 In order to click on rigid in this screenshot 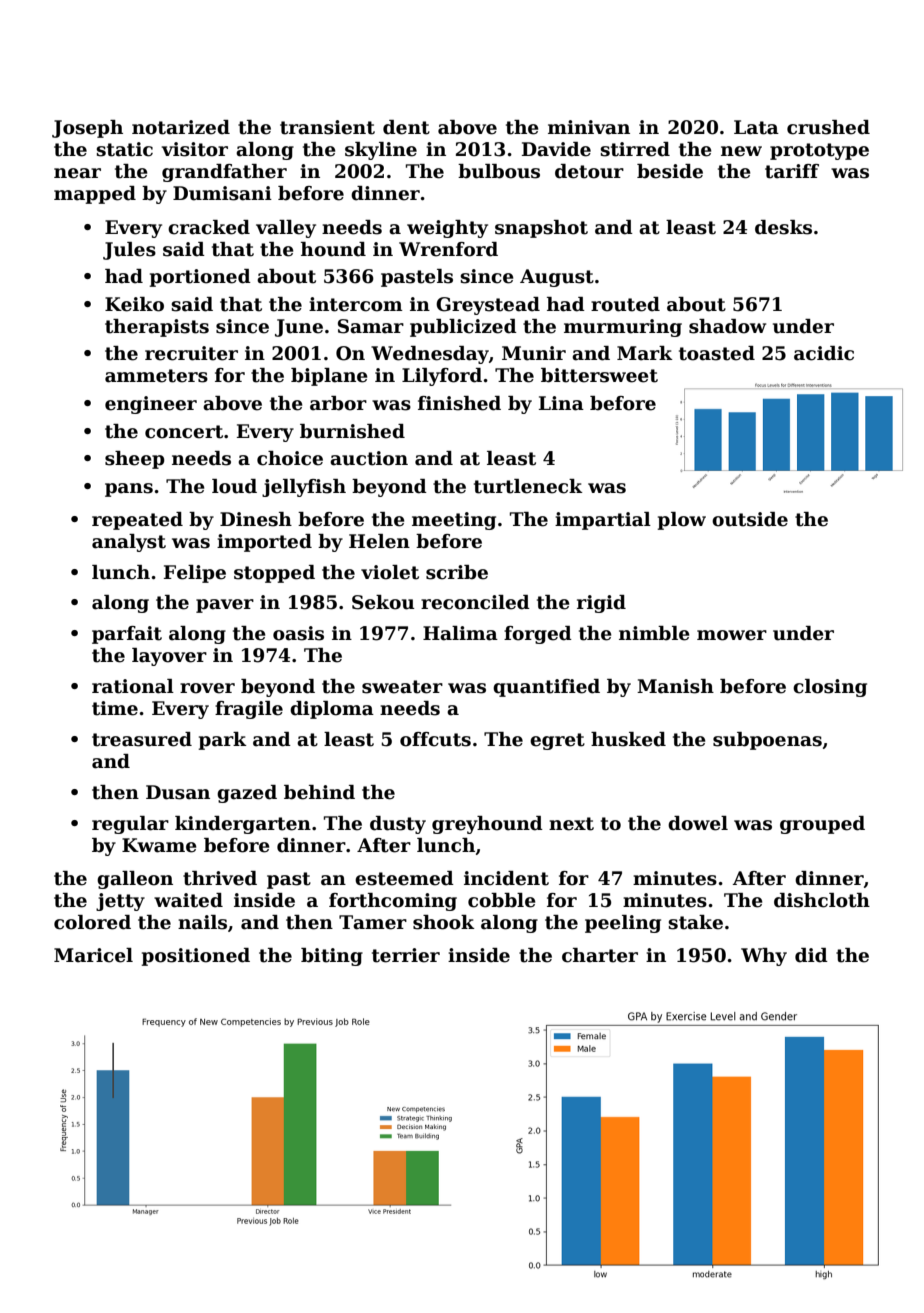, I will do `click(601, 604)`.
